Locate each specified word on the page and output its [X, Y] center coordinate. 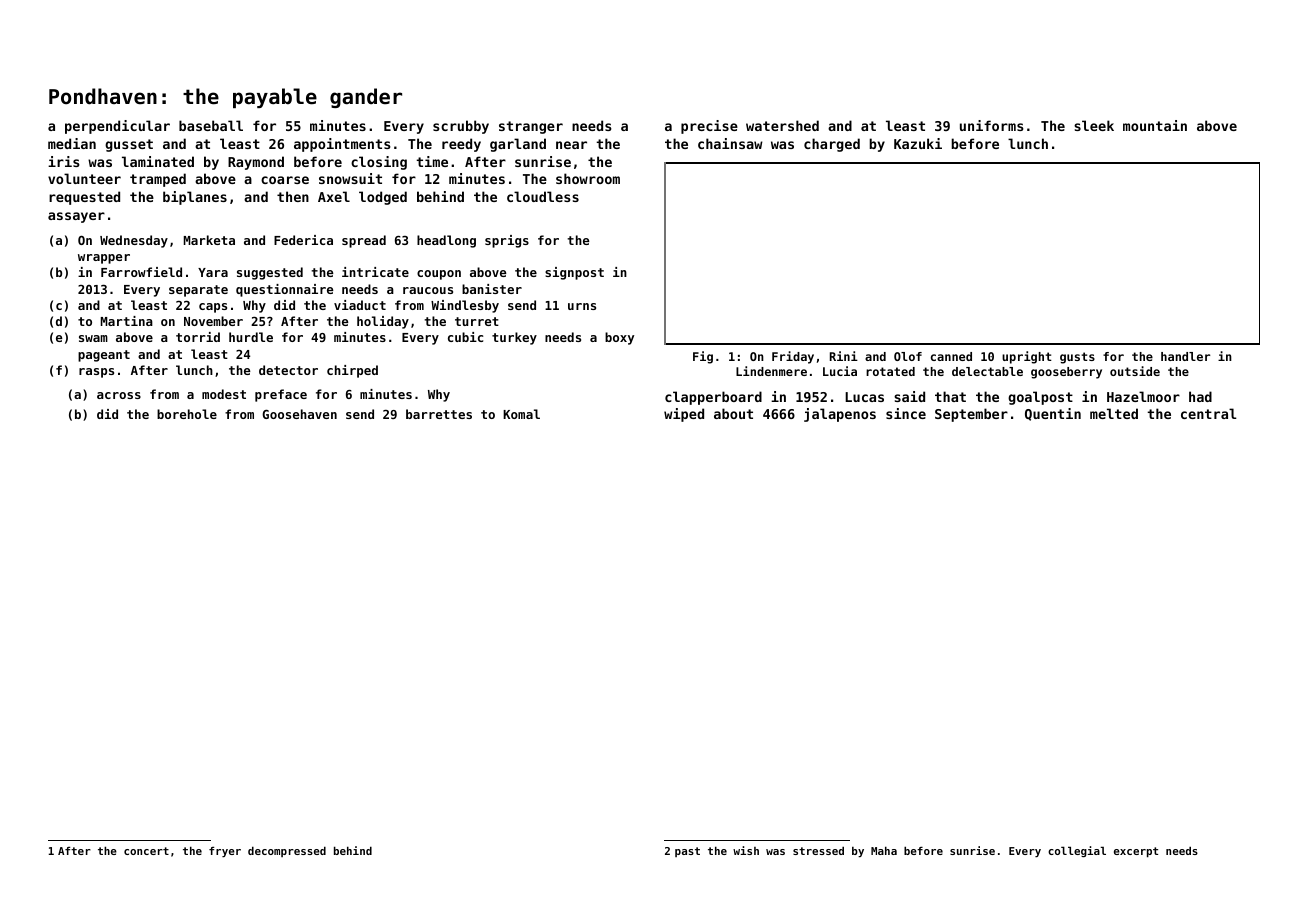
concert [146, 851]
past [687, 852]
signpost [574, 273]
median [72, 143]
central [1209, 413]
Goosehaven [299, 414]
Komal [521, 414]
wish [746, 850]
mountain [1155, 125]
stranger [531, 127]
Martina [127, 321]
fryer [225, 851]
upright [1027, 357]
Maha [884, 850]
